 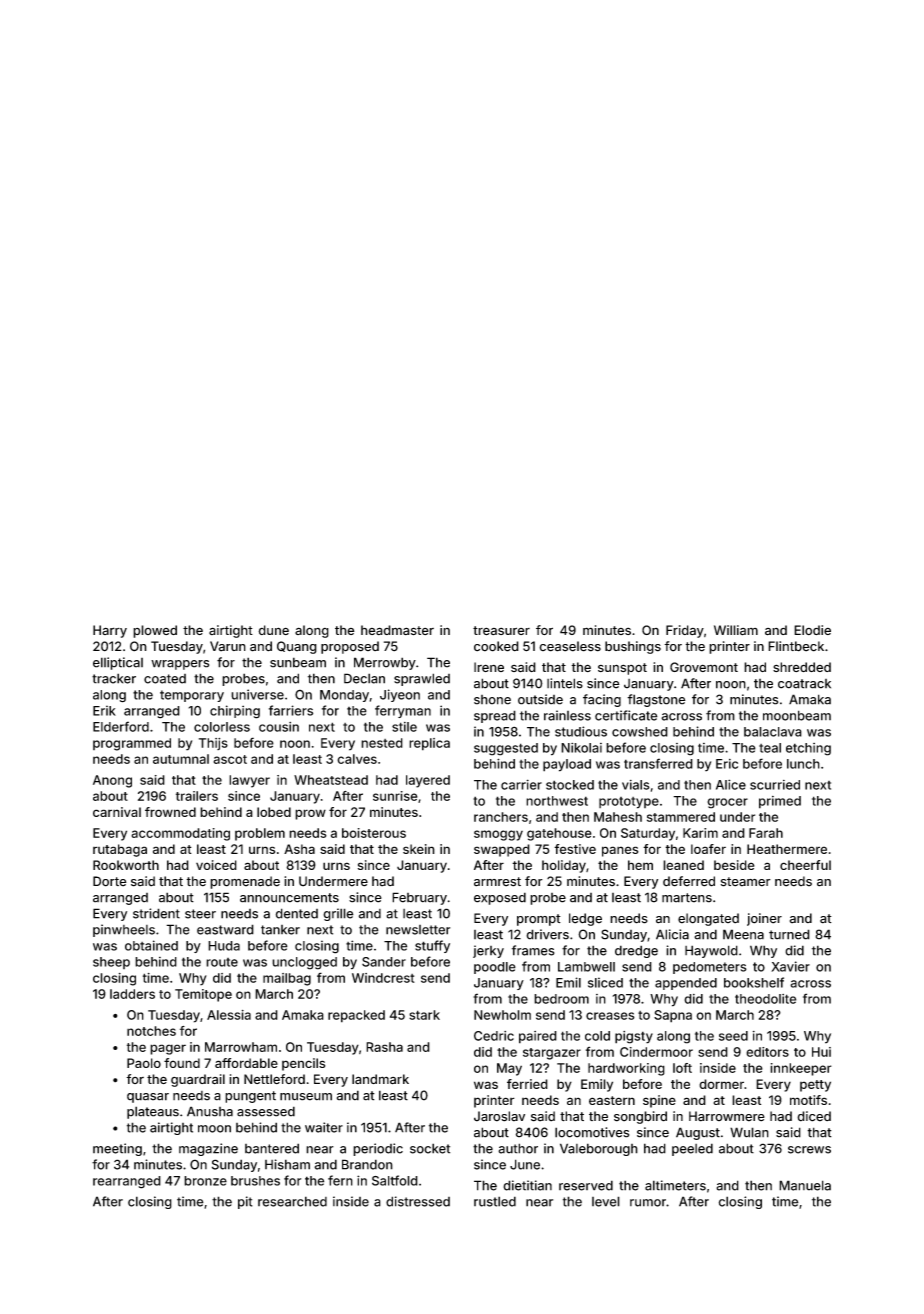 I want to click on Heathermere, so click(x=787, y=849).
